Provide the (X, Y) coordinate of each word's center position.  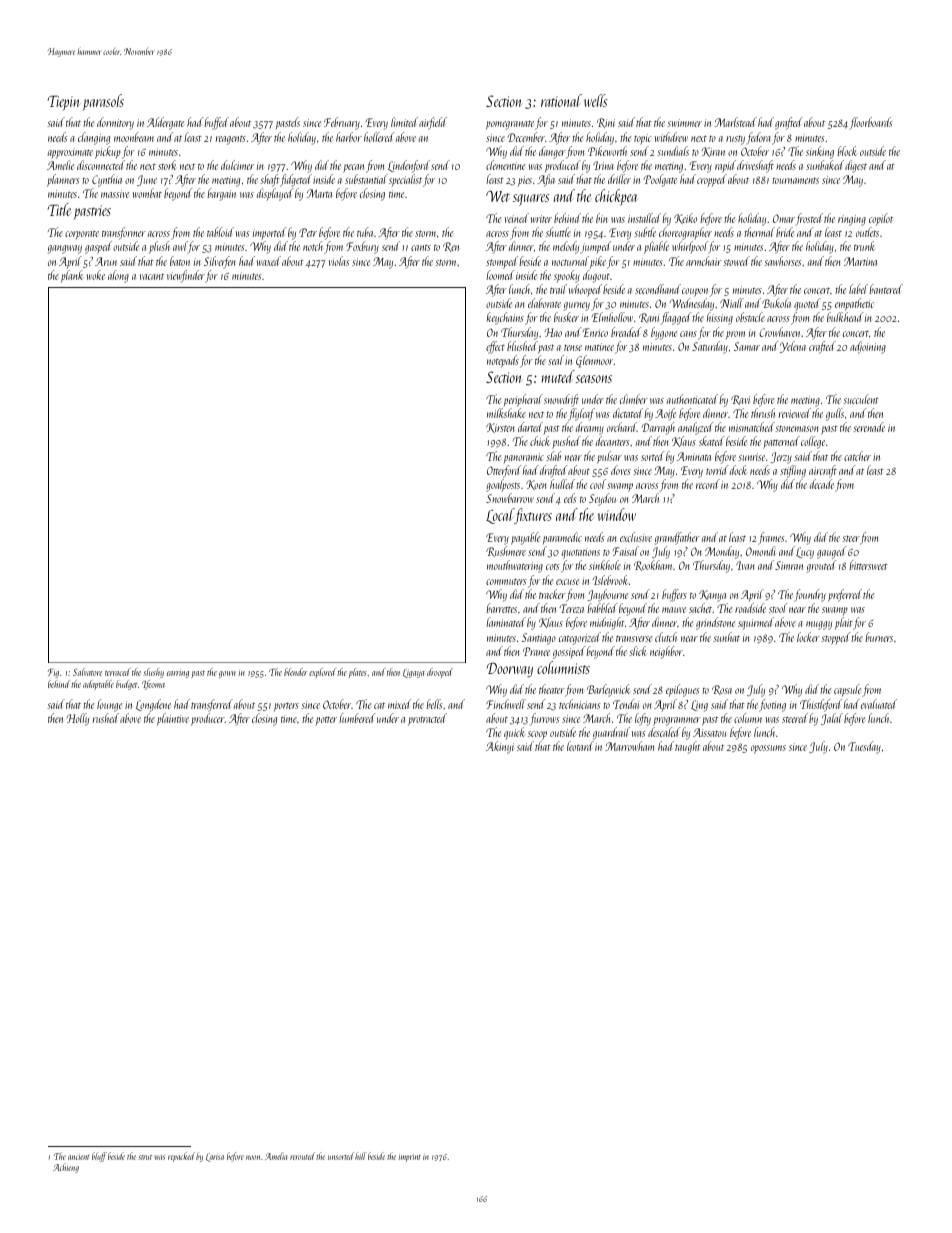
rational (561, 100)
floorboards (870, 123)
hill (361, 1156)
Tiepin (64, 102)
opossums (768, 749)
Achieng (66, 1168)
